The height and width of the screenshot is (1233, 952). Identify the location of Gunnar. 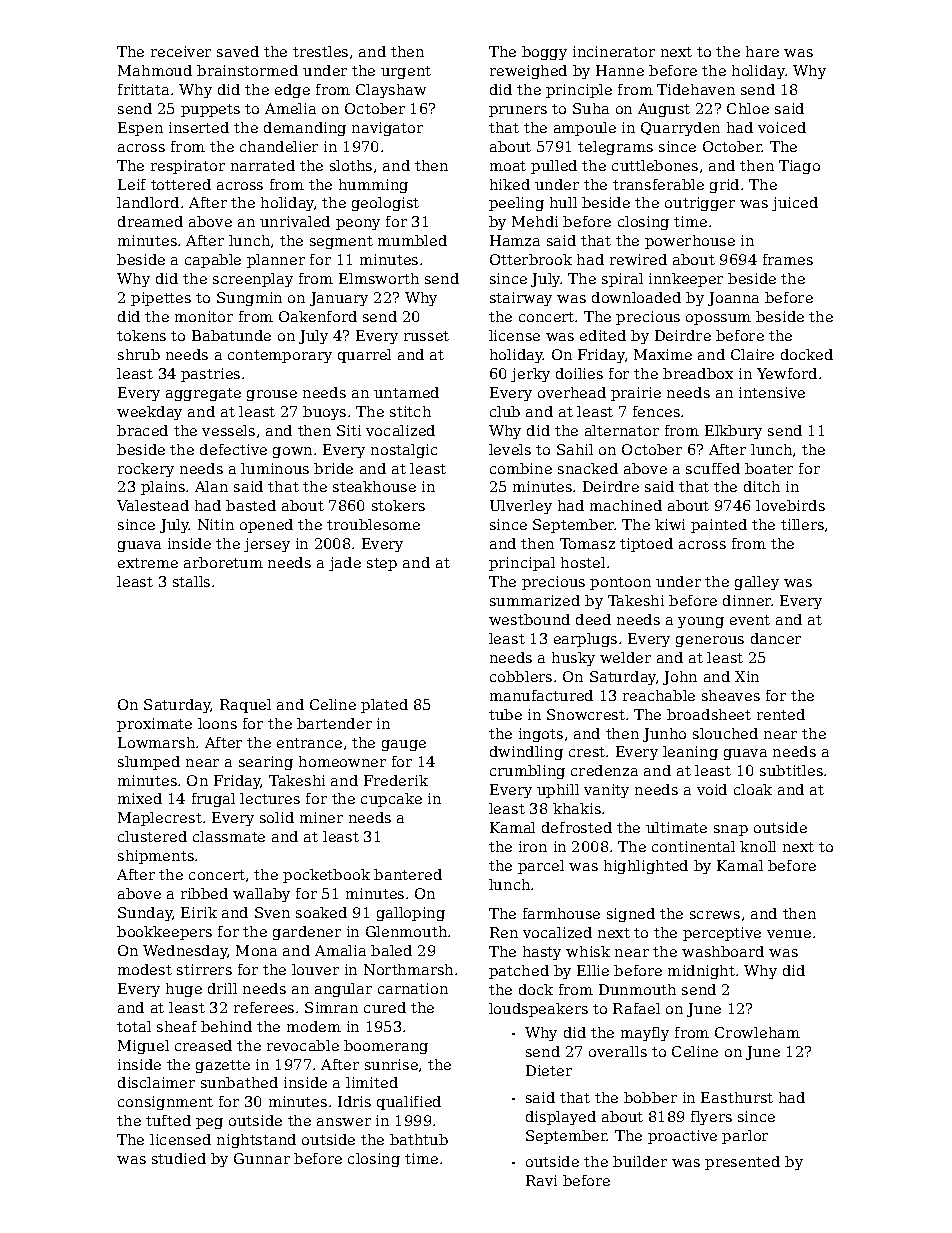
(262, 1158).
